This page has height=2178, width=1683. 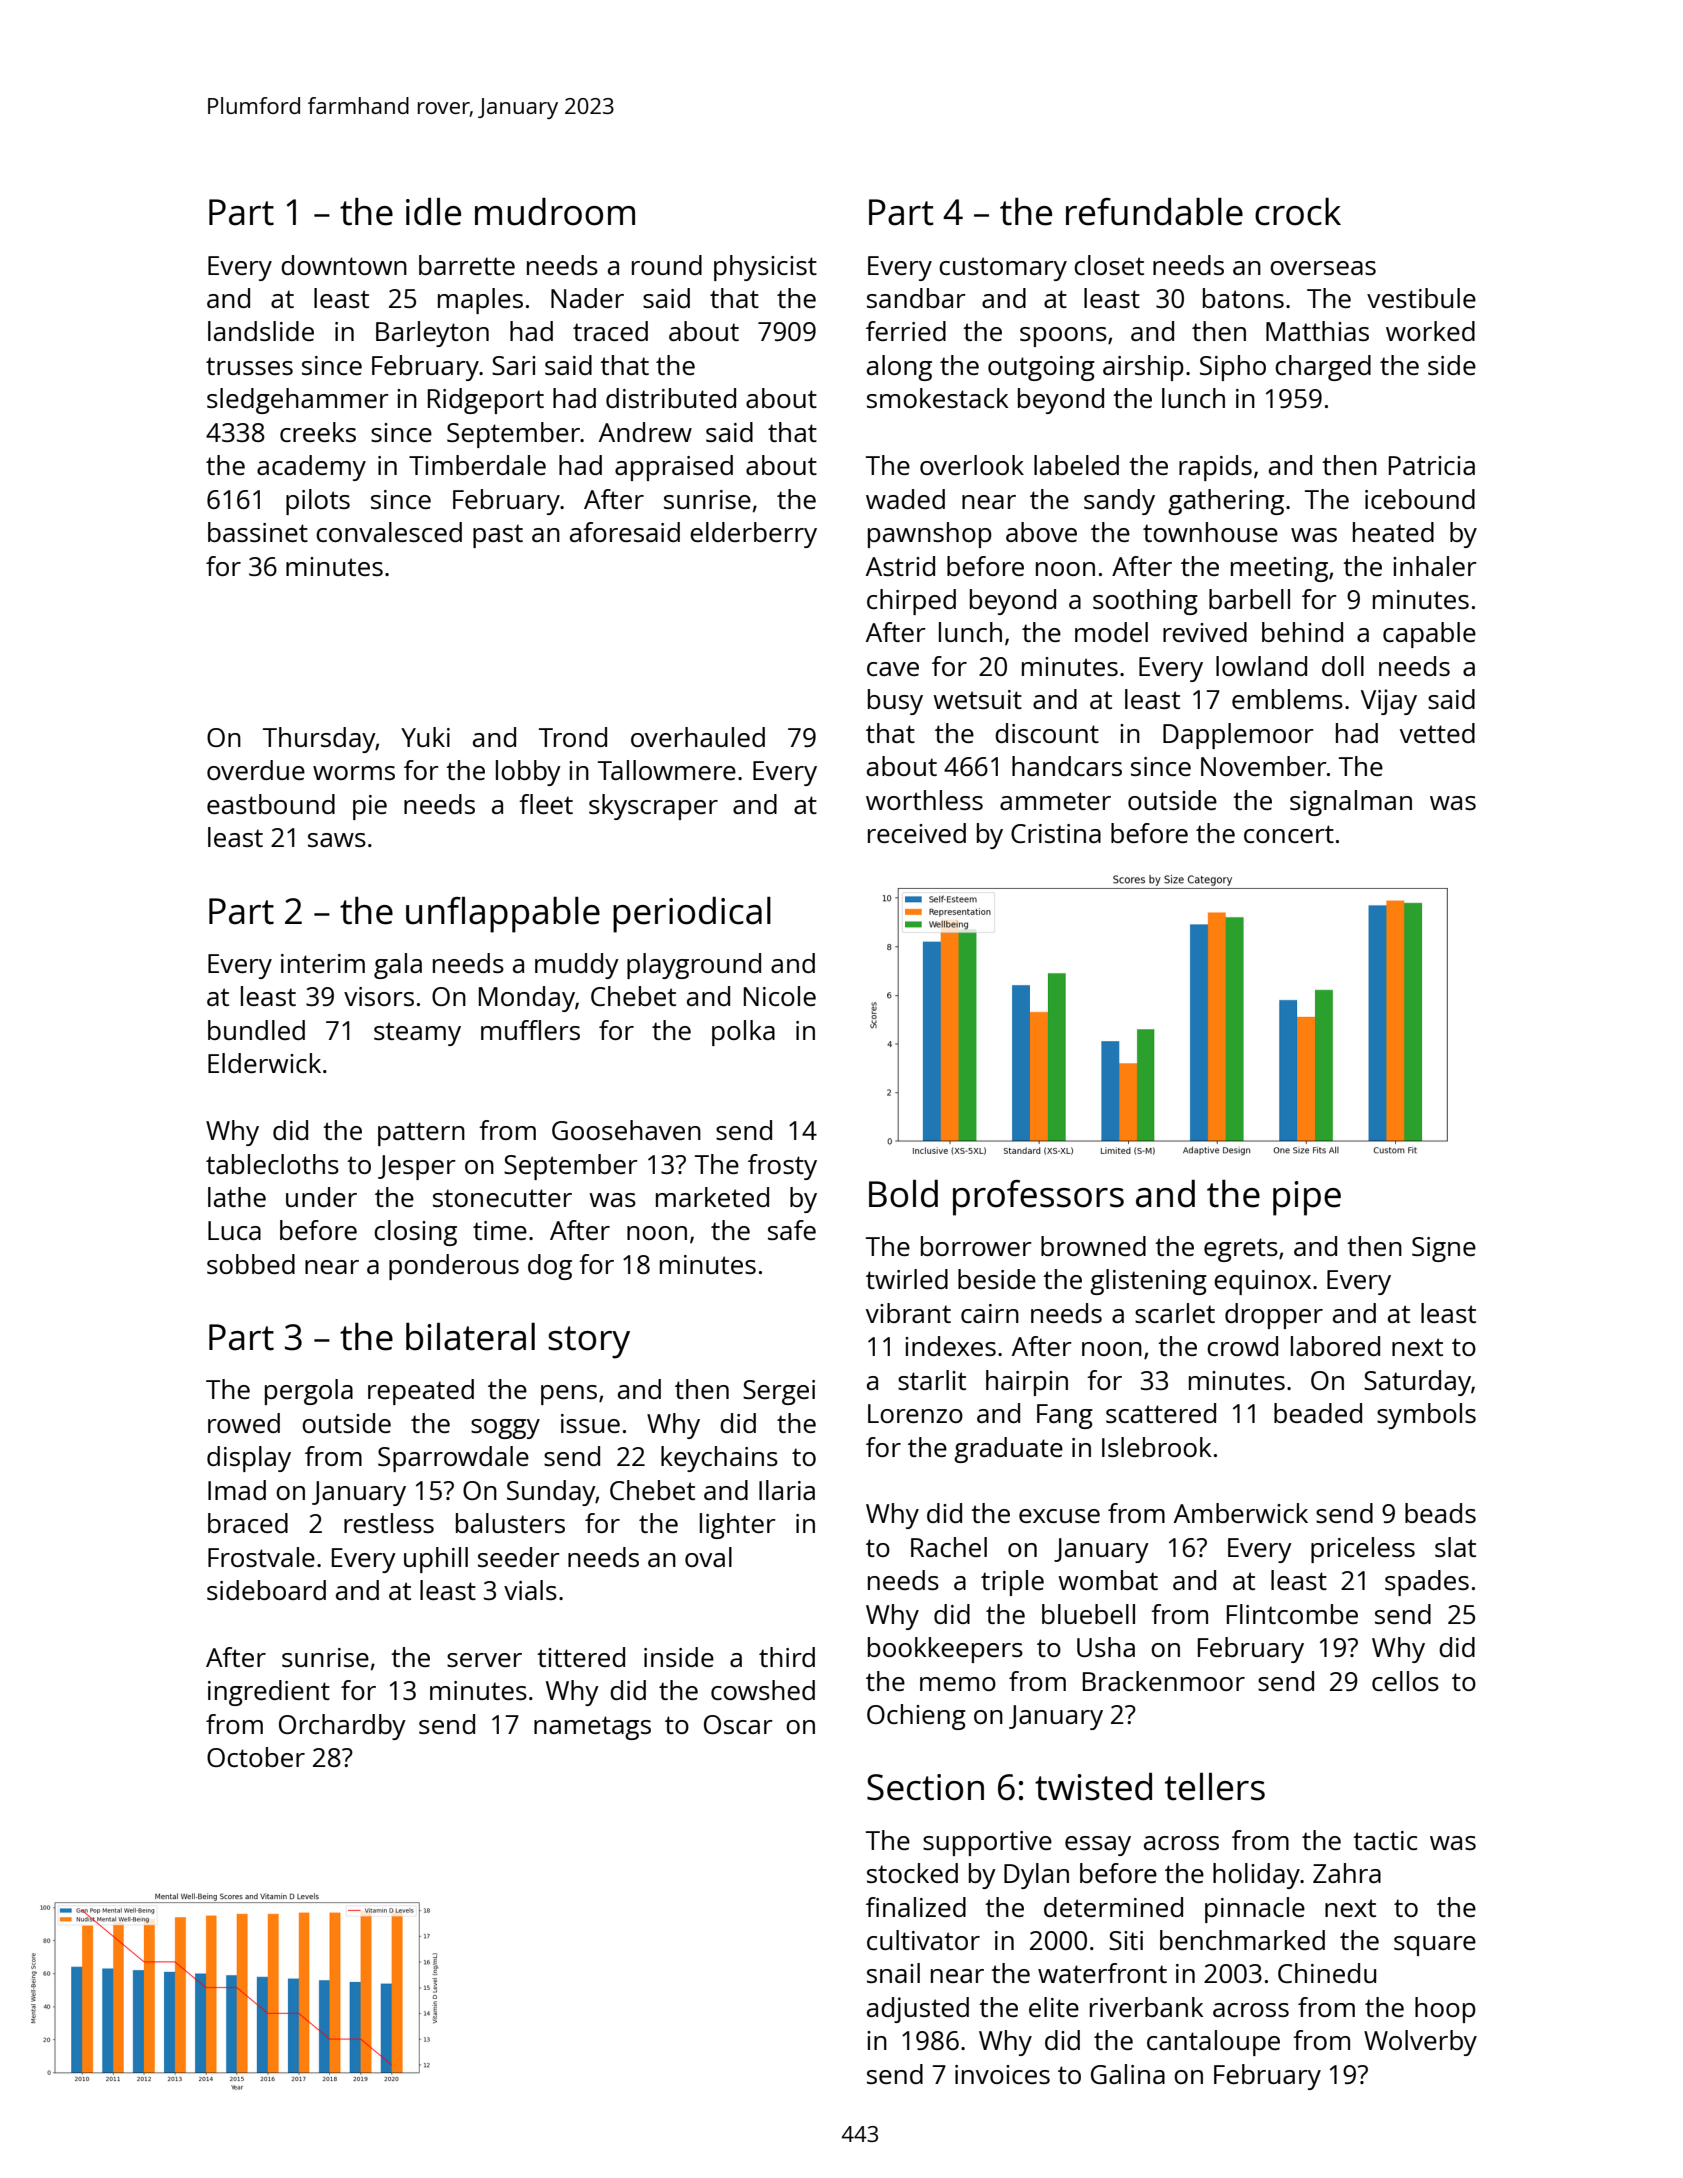 What do you see at coordinates (893, 669) in the page?
I see `cave` at bounding box center [893, 669].
